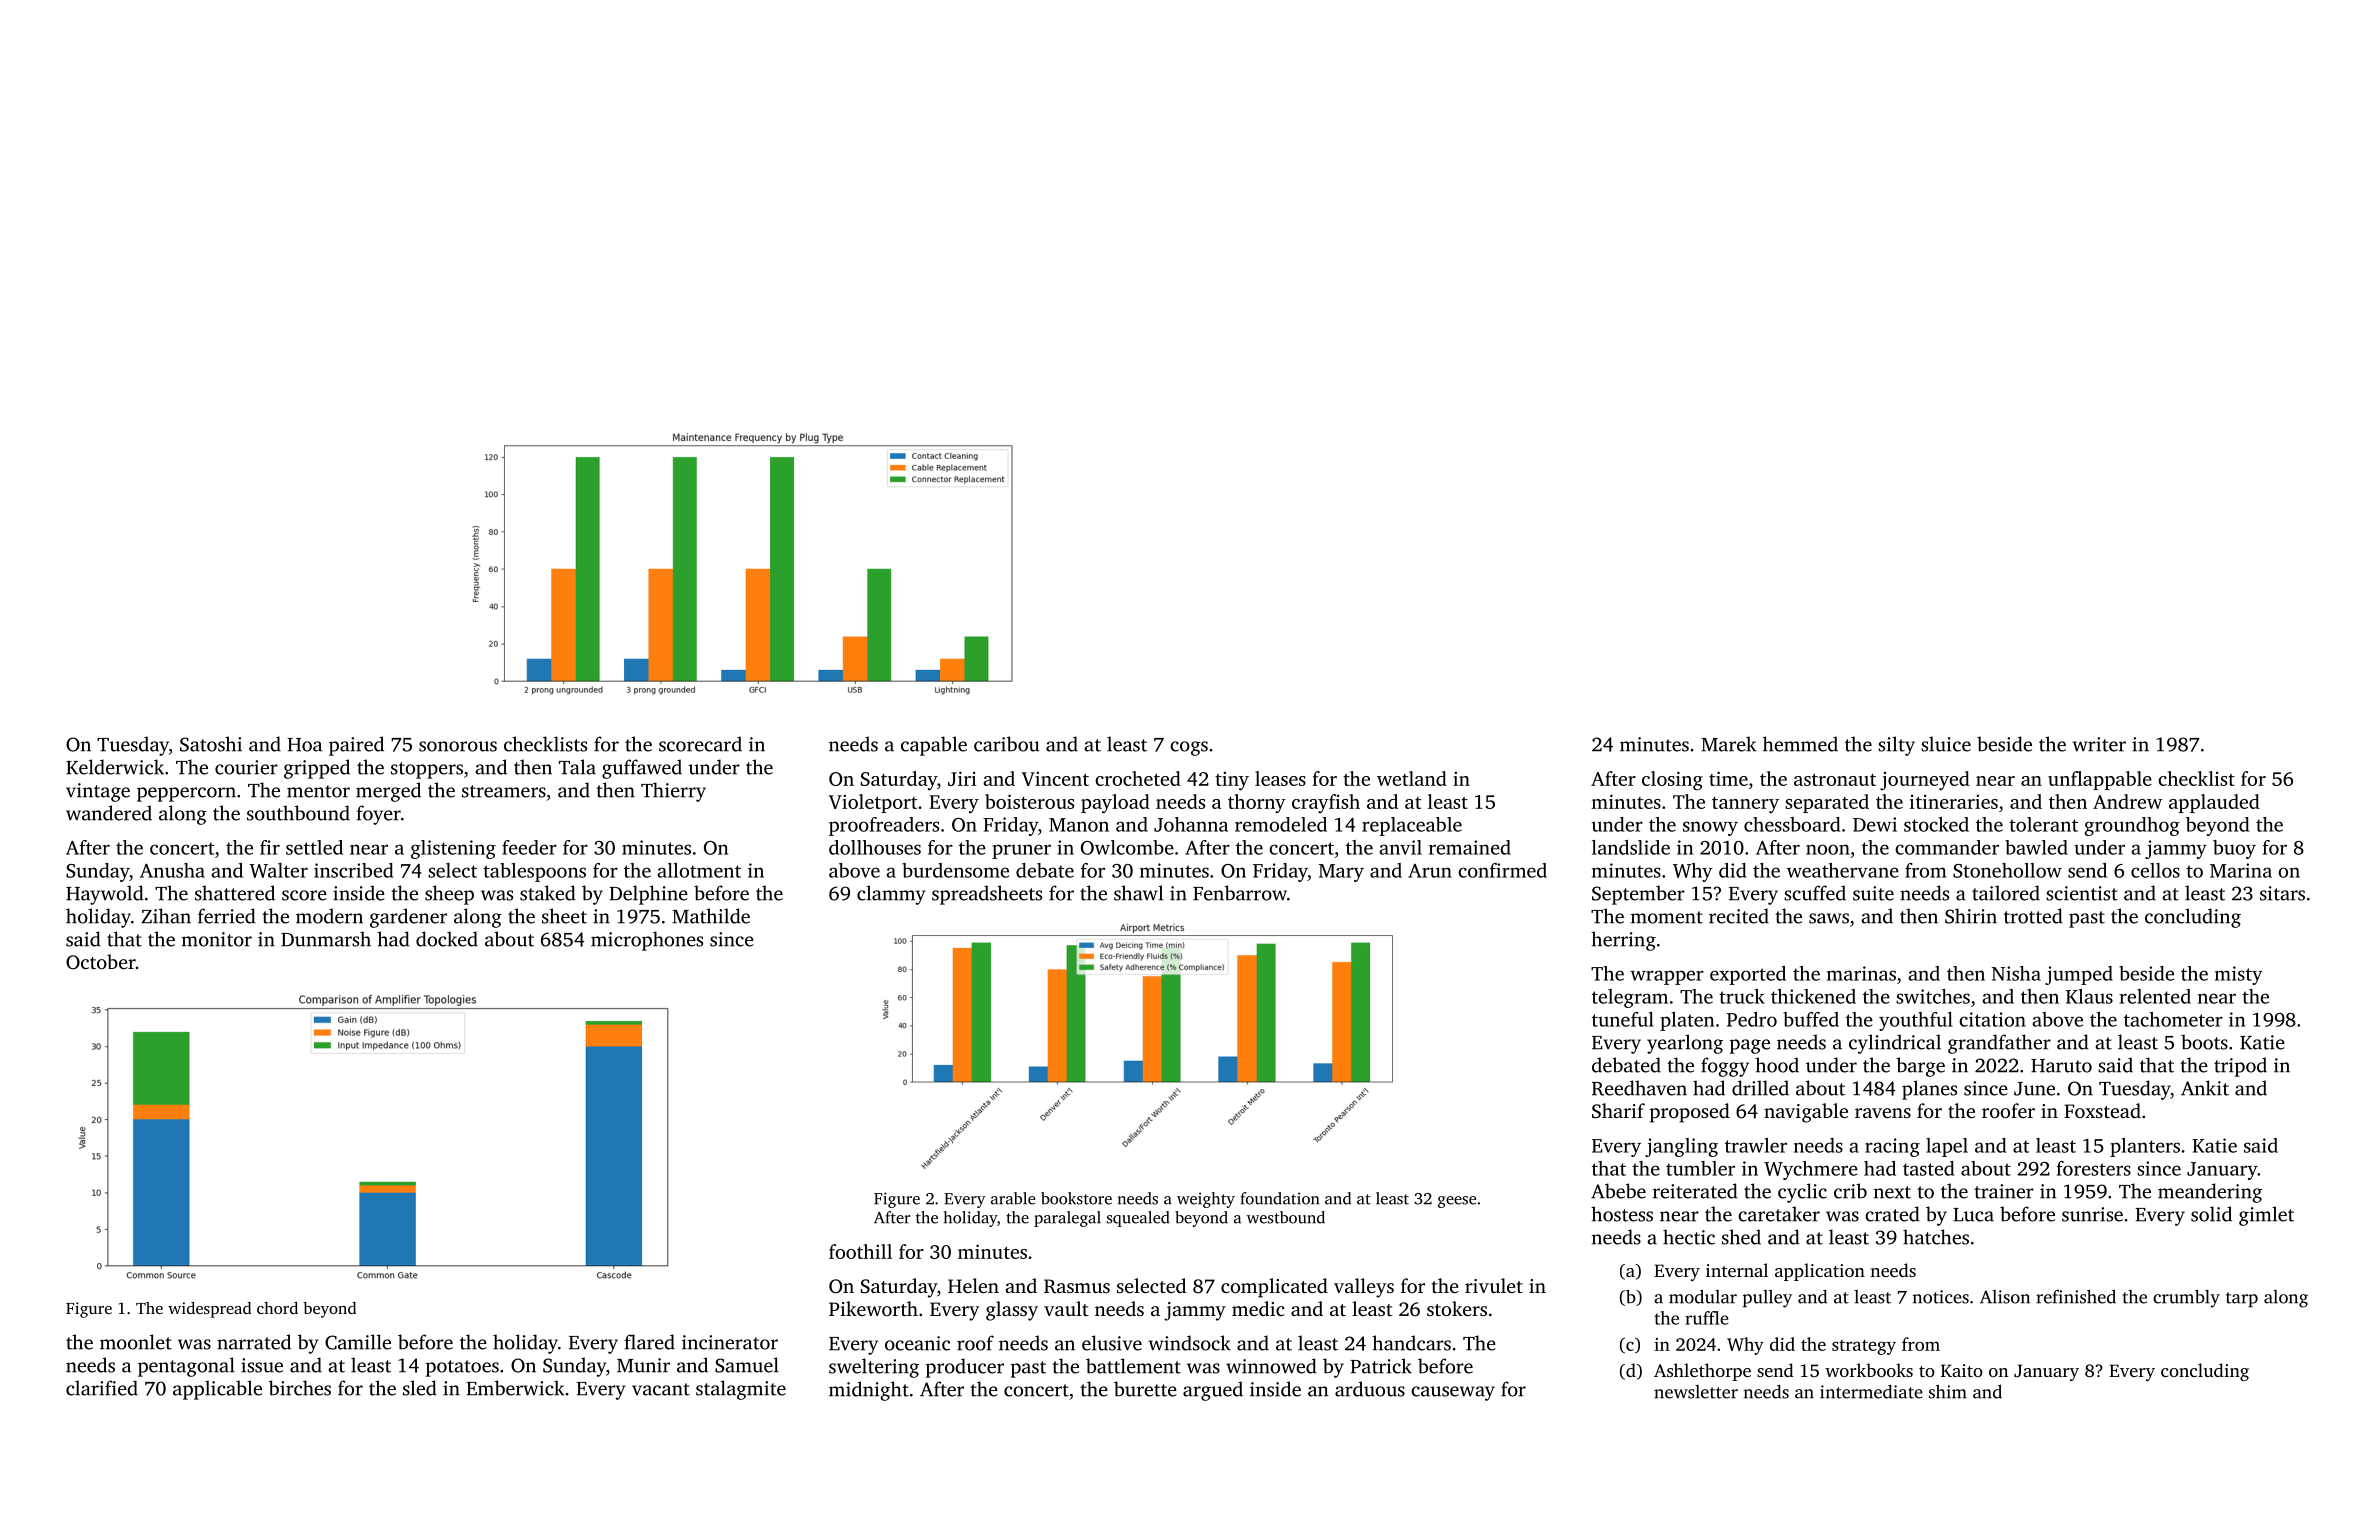 Image resolution: width=2380 pixels, height=1540 pixels. Describe the element at coordinates (172, 870) in the screenshot. I see `Anusha` at that location.
